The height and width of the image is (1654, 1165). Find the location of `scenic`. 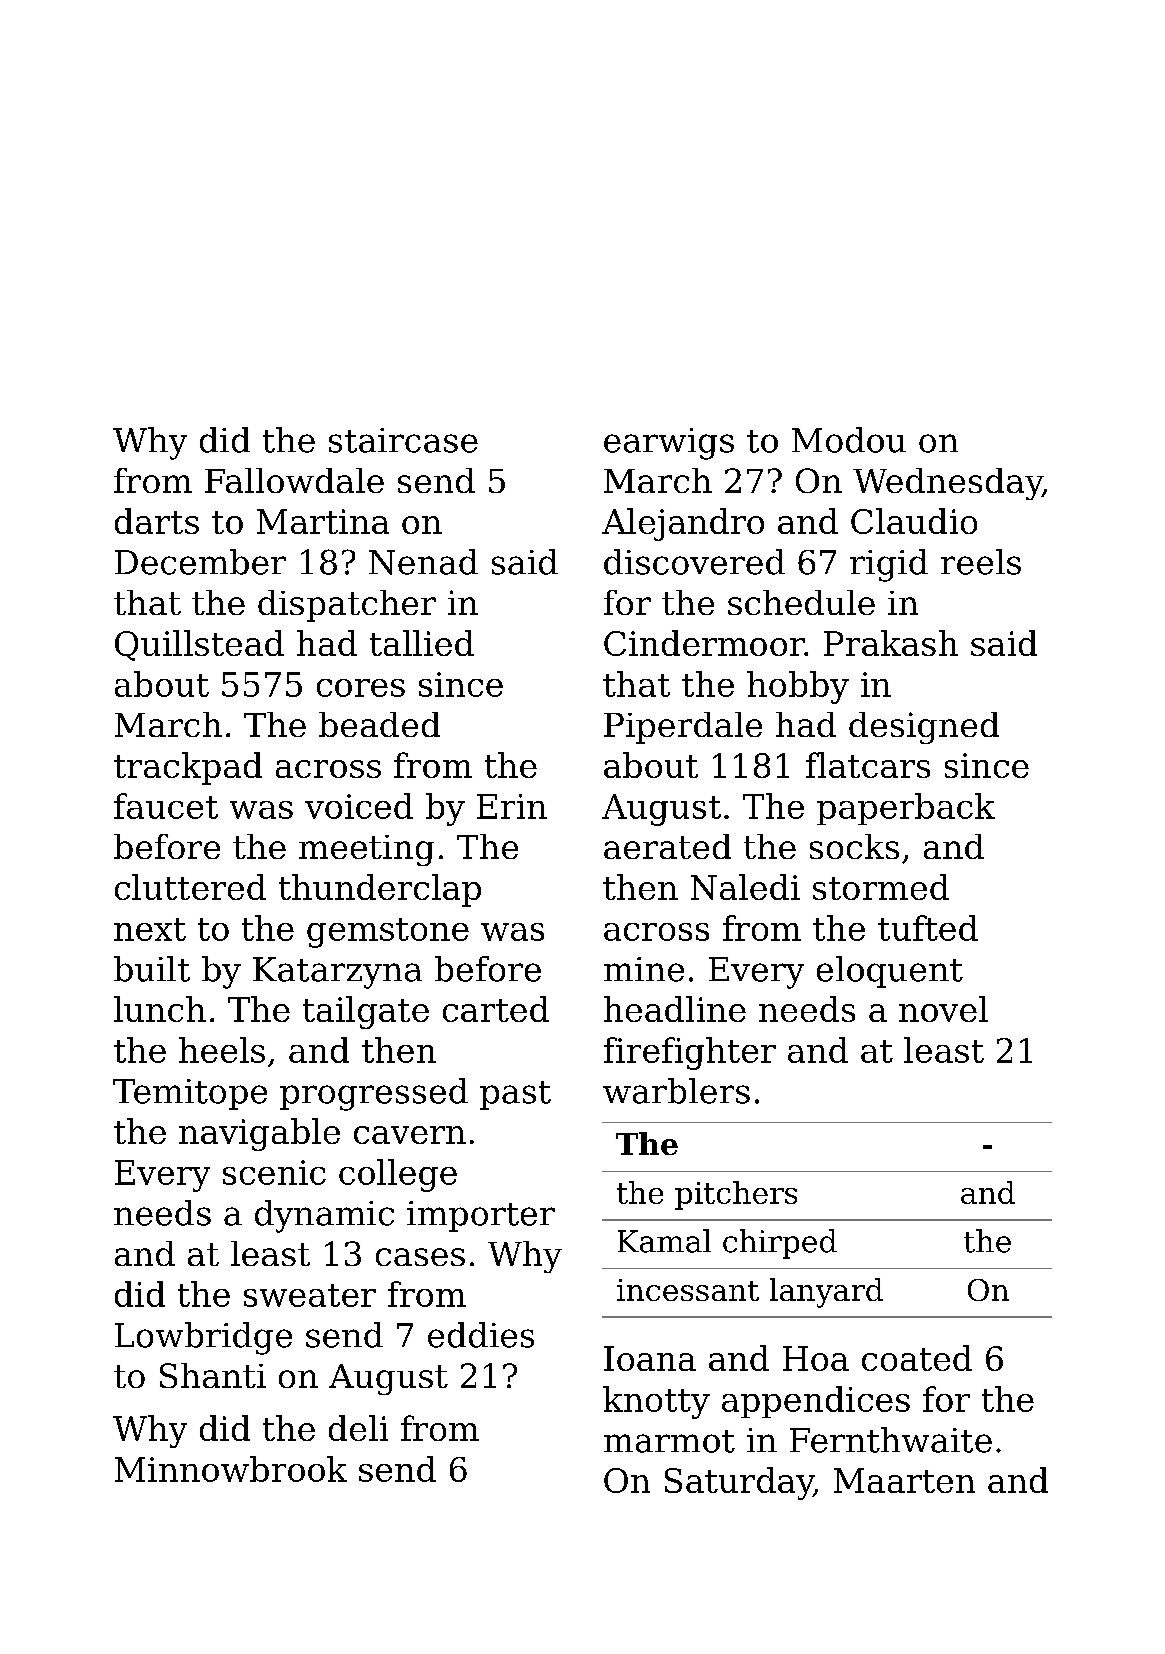

scenic is located at coordinates (274, 1172).
